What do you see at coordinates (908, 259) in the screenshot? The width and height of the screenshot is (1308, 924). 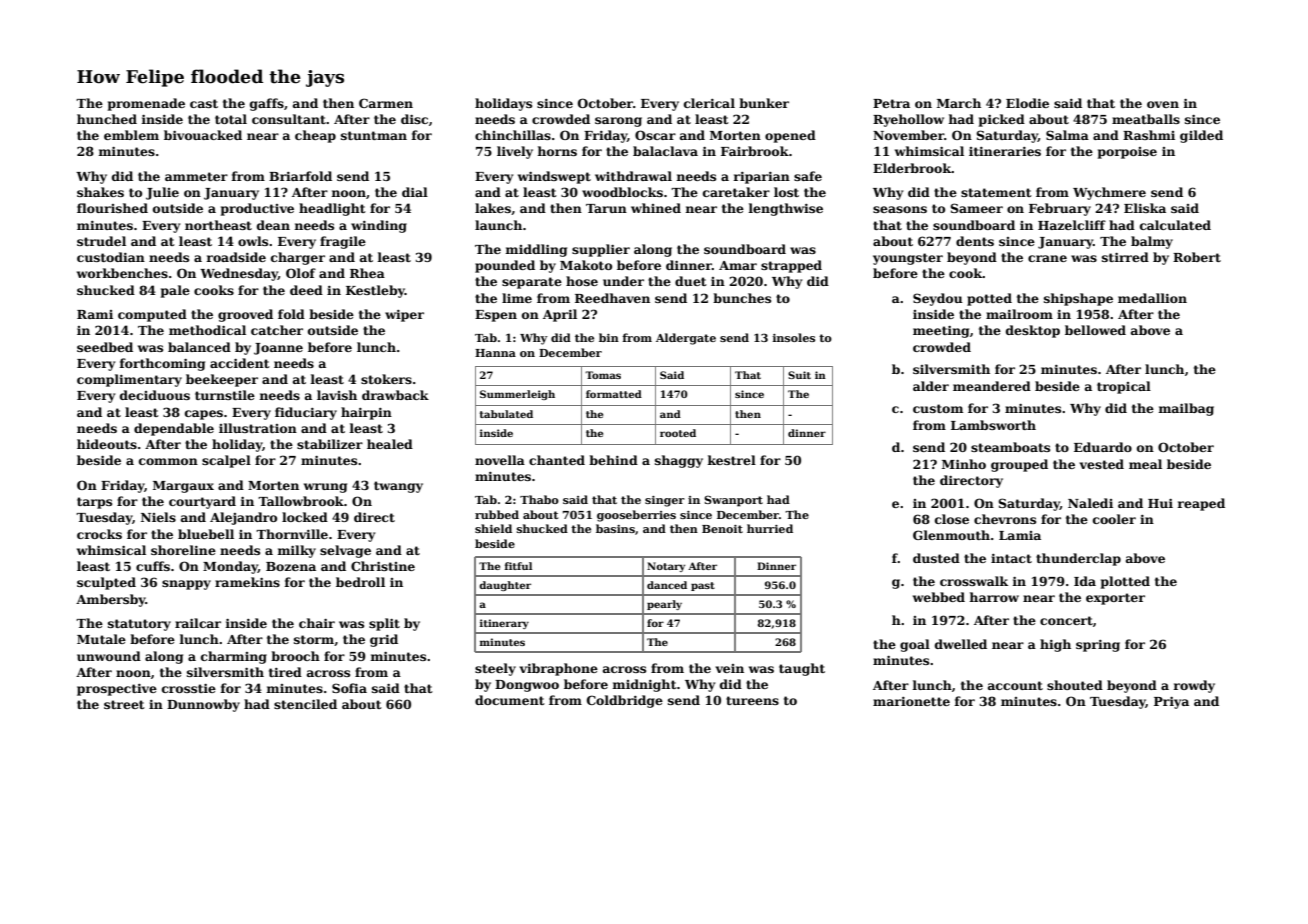 I see `youngster` at bounding box center [908, 259].
